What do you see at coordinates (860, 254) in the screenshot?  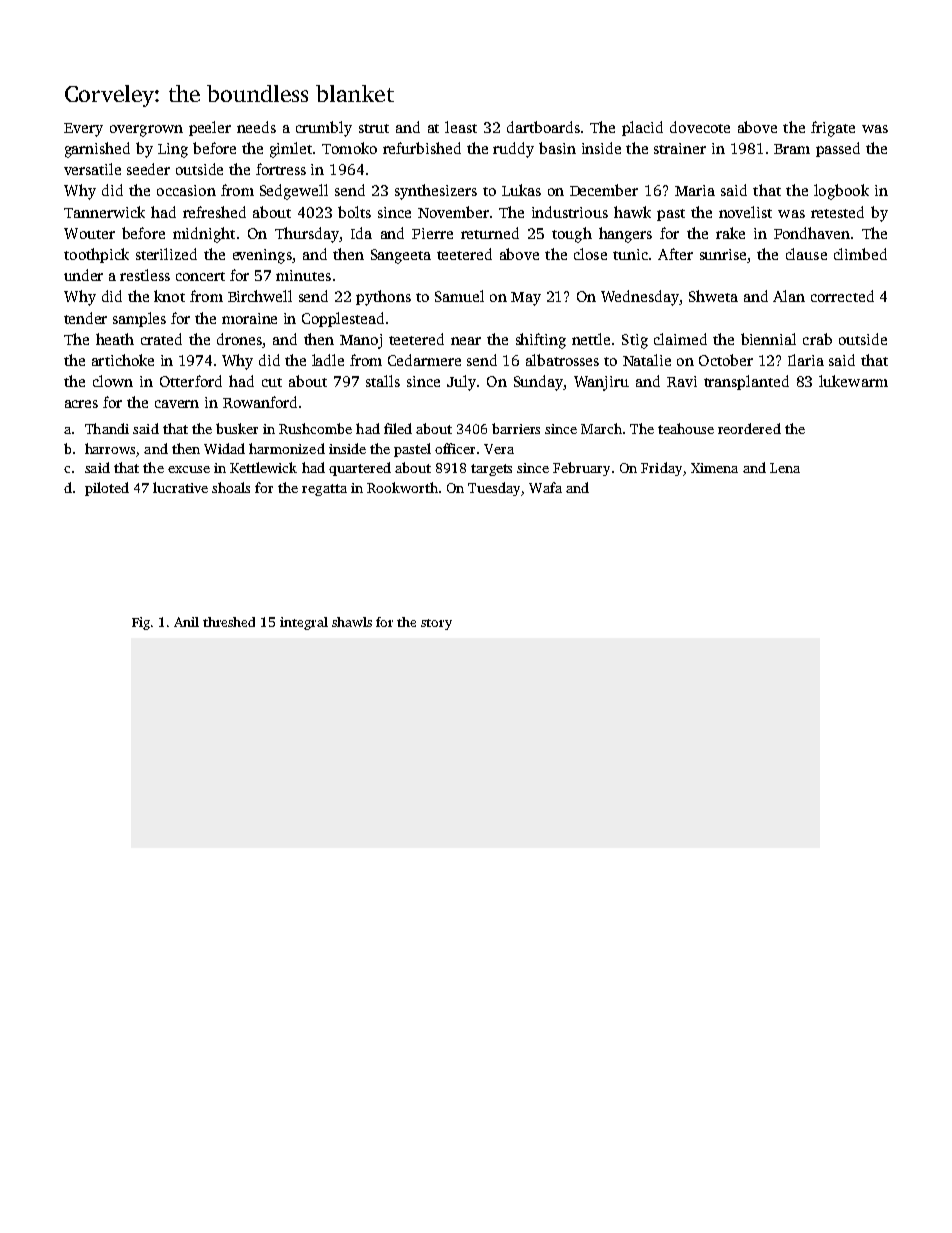 I see `climbed` at bounding box center [860, 254].
